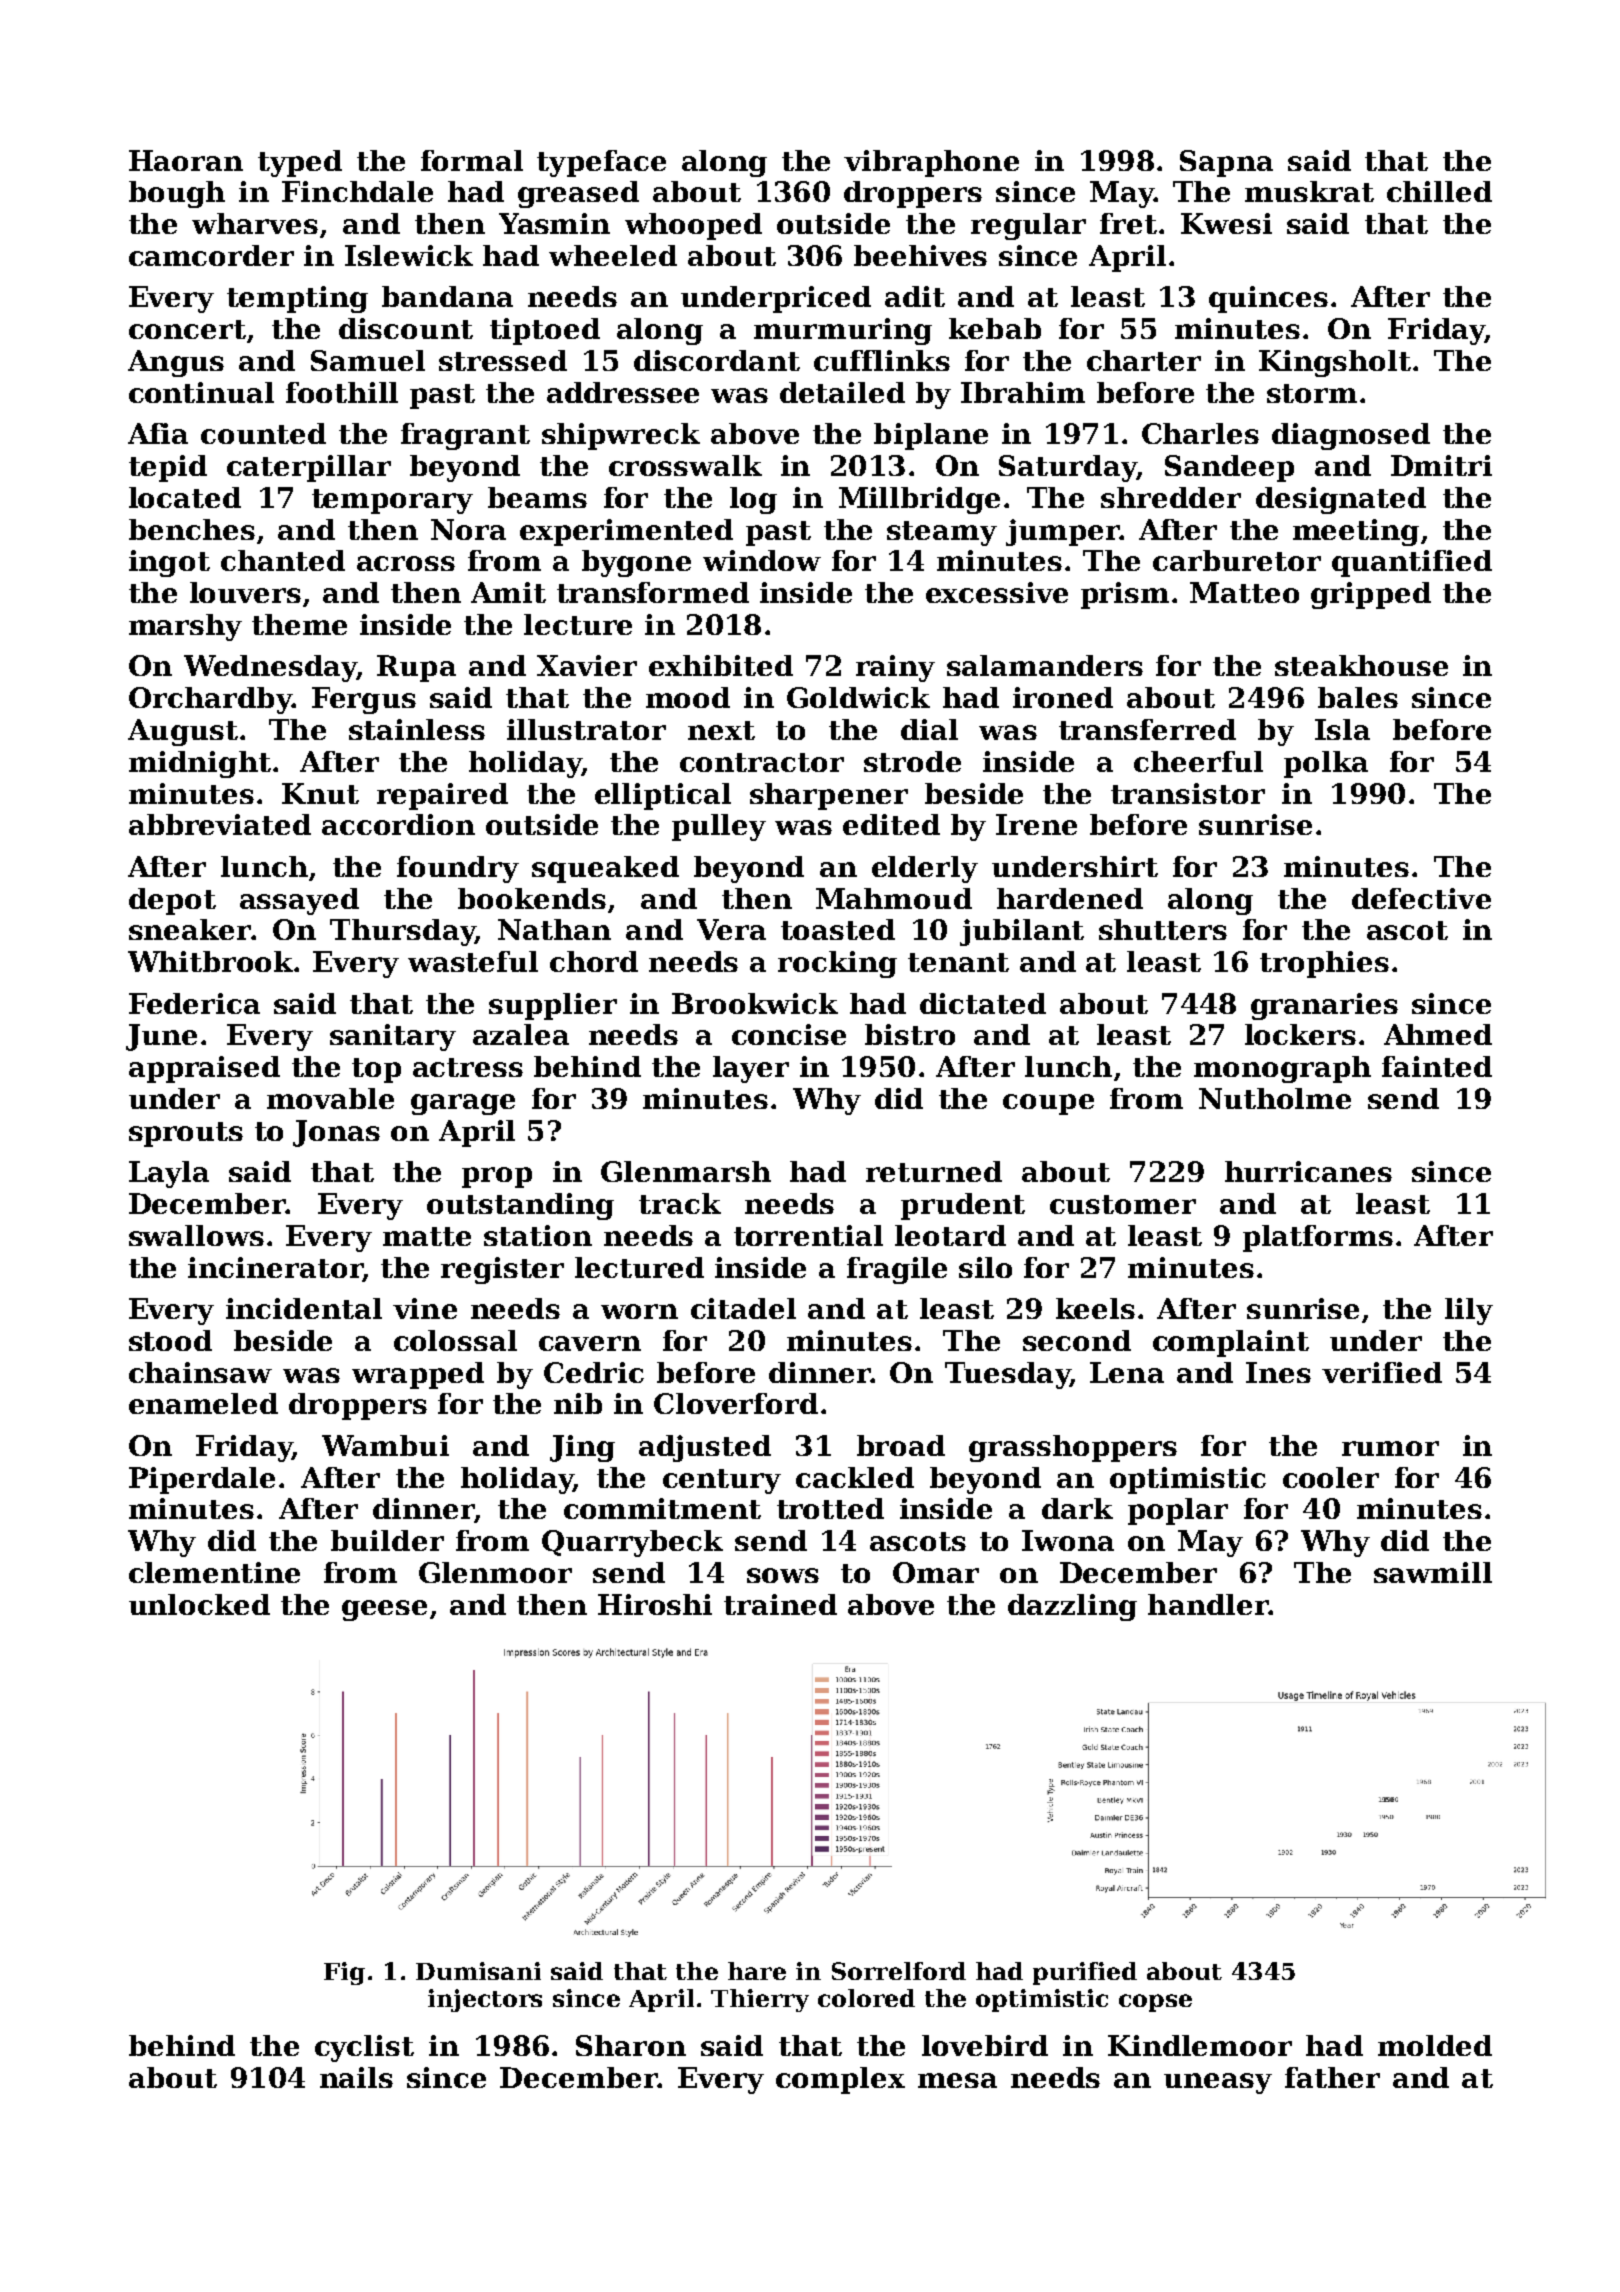  I want to click on Finchdale, so click(357, 191).
